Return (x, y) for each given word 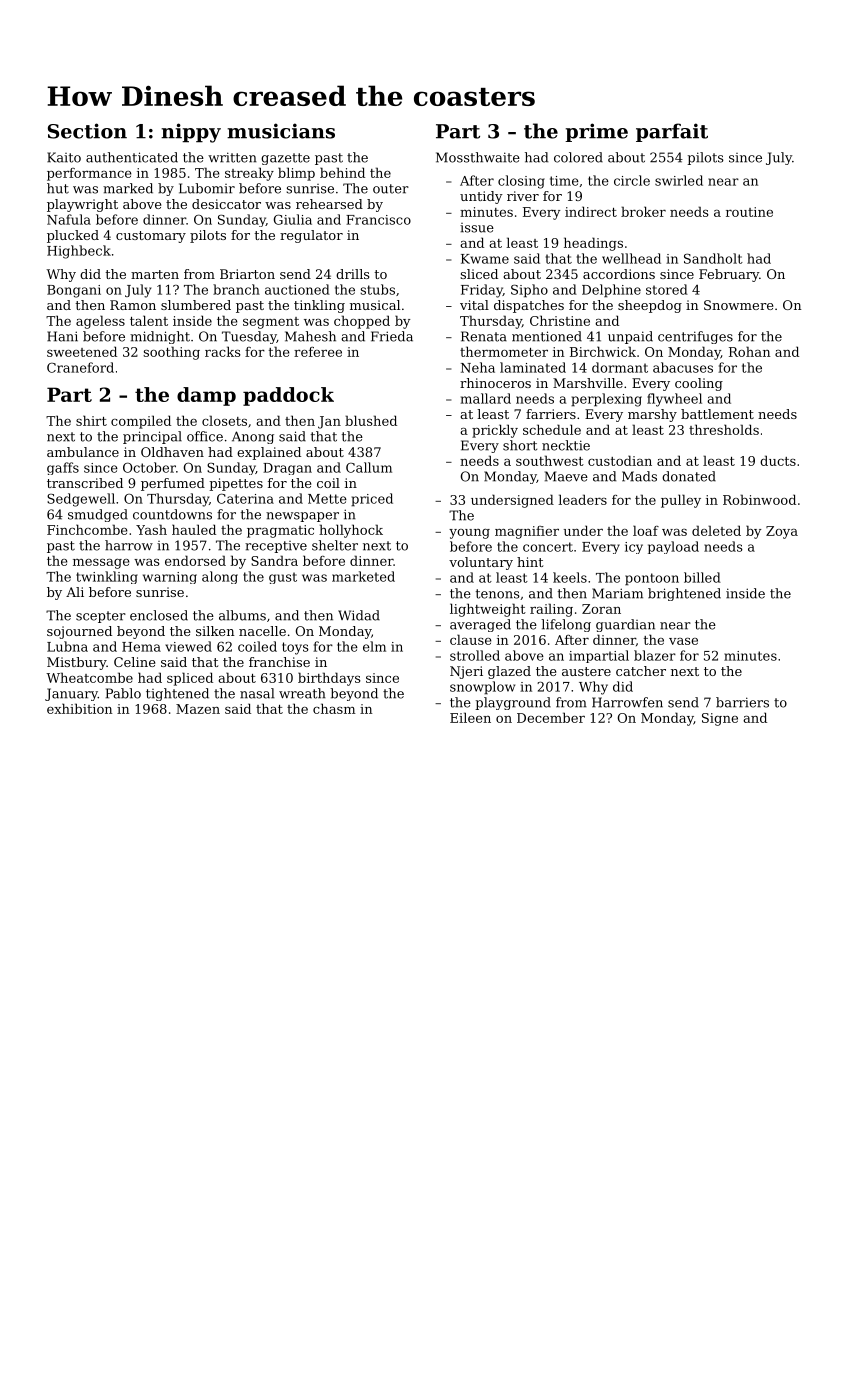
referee (318, 352)
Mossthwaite (478, 157)
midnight (160, 337)
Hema (141, 647)
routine (749, 212)
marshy (652, 415)
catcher (641, 671)
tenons (498, 594)
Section (87, 131)
